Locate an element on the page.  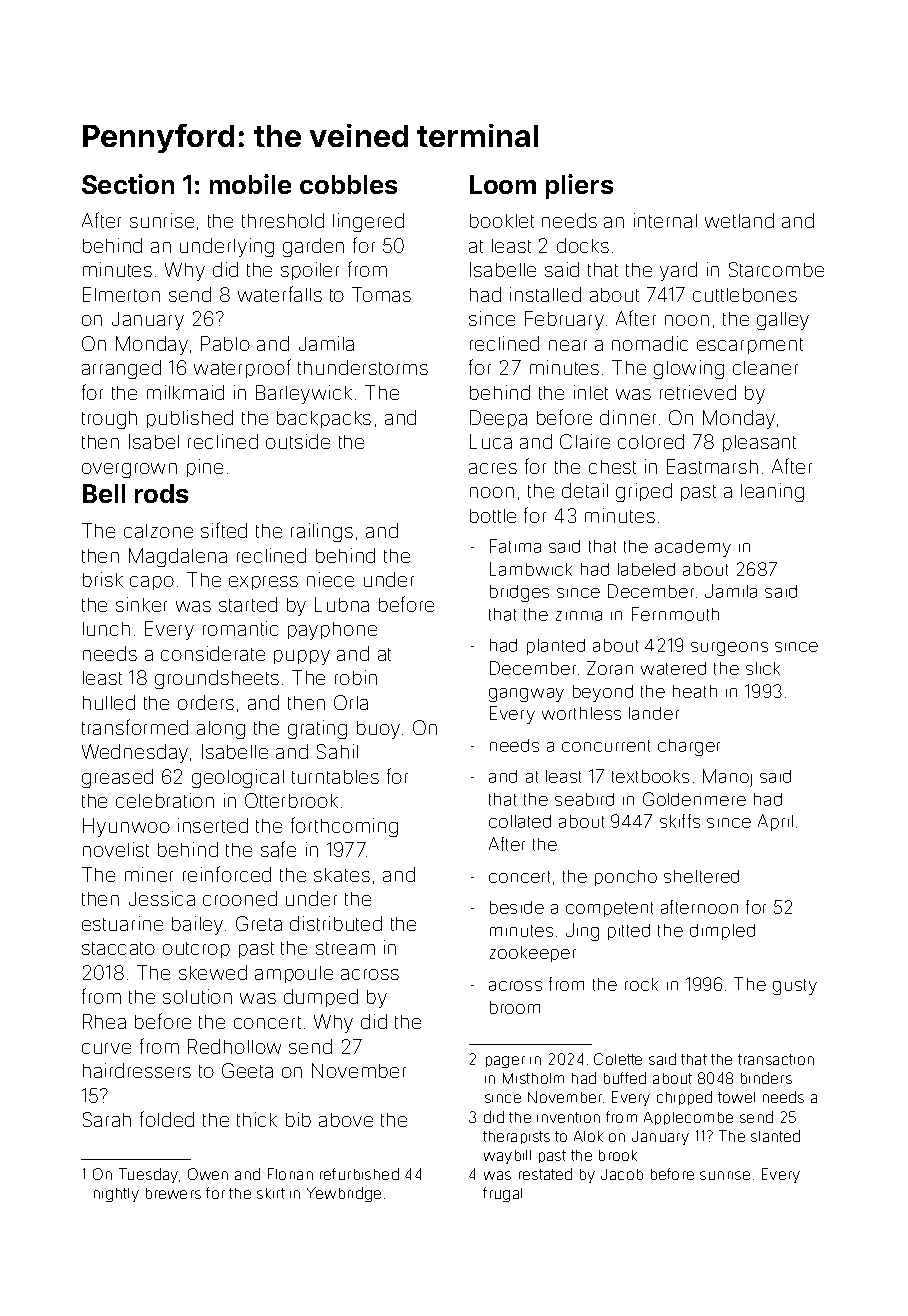
charger is located at coordinates (689, 747).
